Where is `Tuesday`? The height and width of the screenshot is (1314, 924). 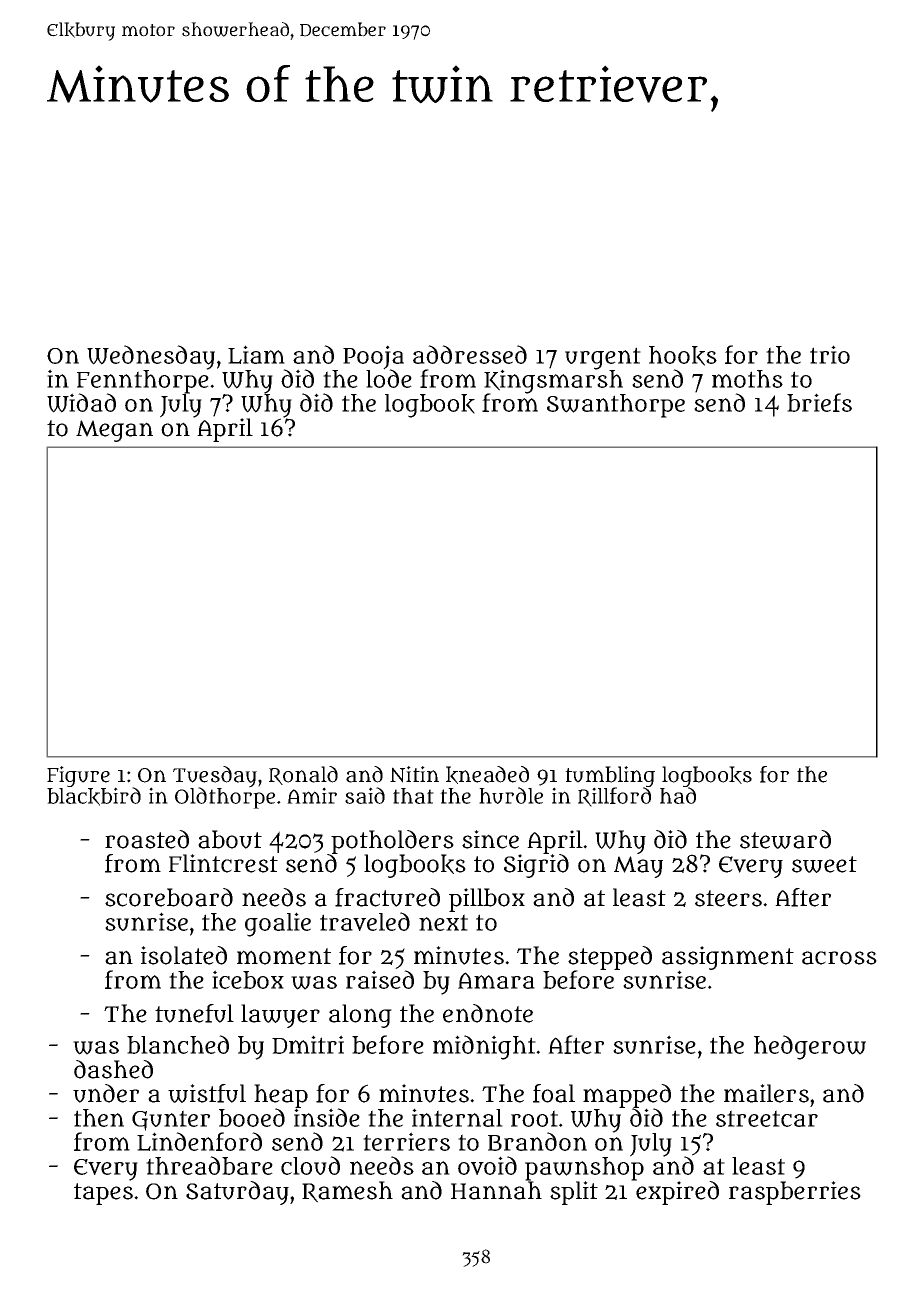 Tuesday is located at coordinates (215, 776).
